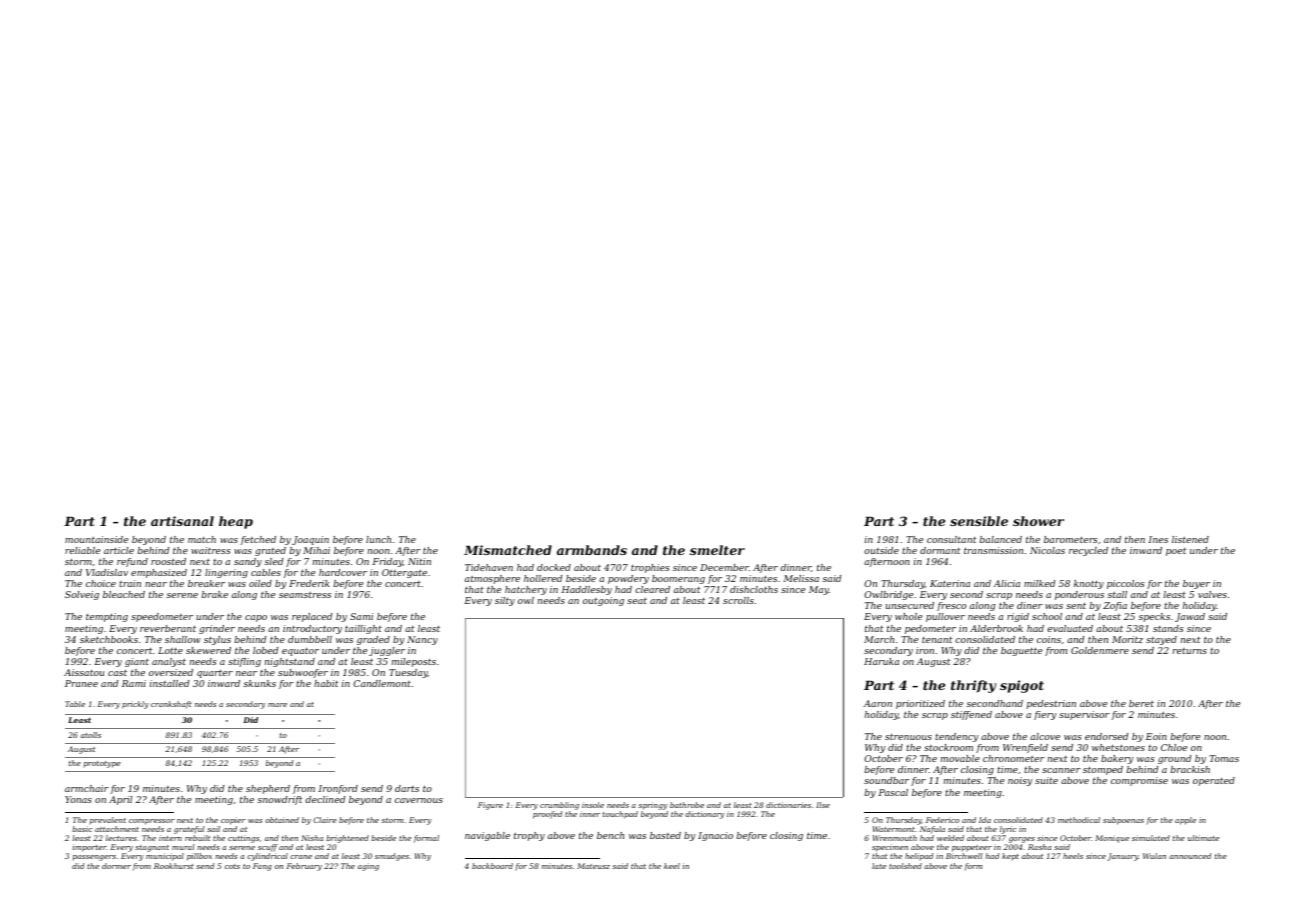 The image size is (1308, 924). I want to click on shower, so click(1038, 521).
